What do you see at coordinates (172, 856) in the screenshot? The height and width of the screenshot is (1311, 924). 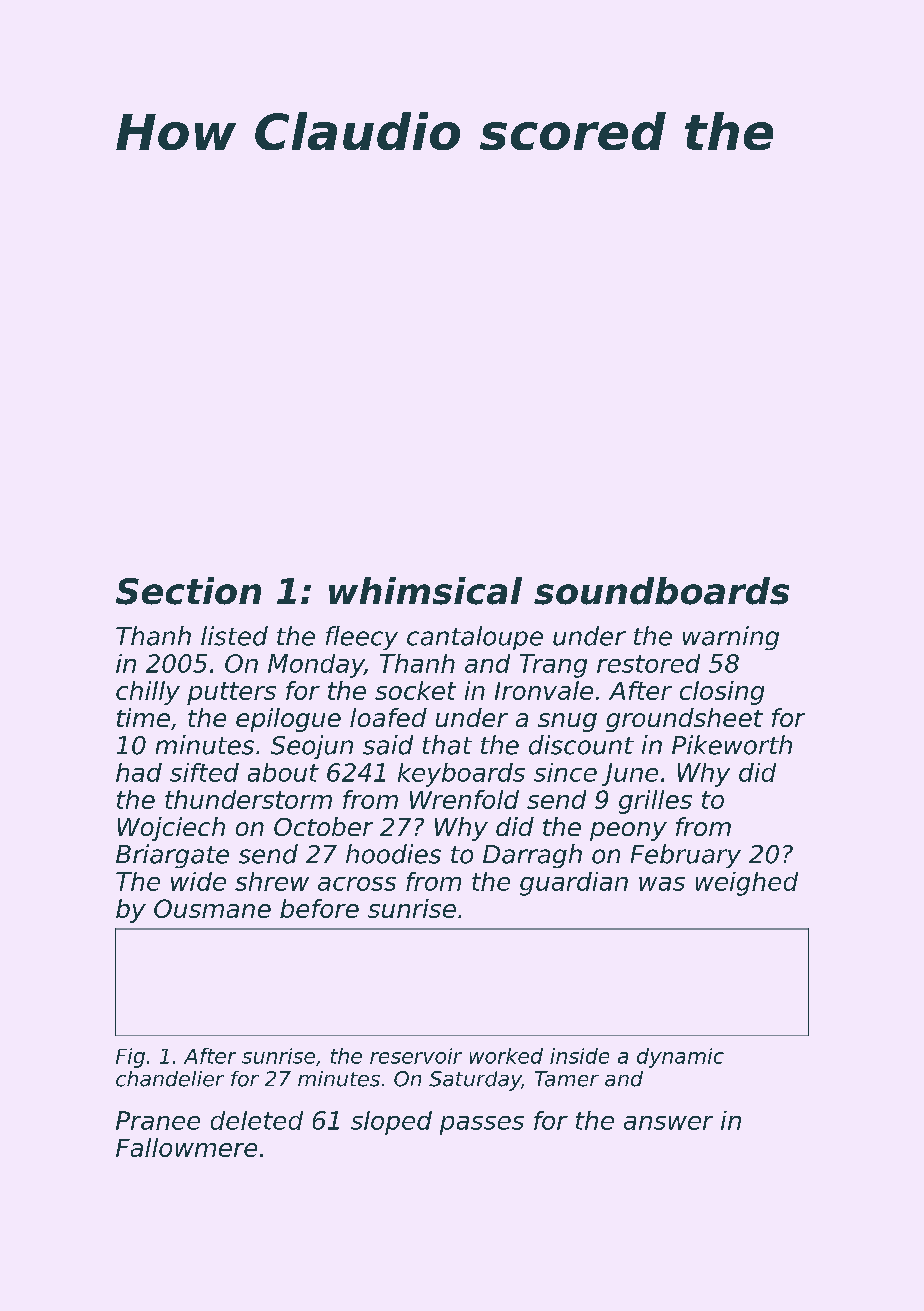 I see `Briargate` at bounding box center [172, 856].
